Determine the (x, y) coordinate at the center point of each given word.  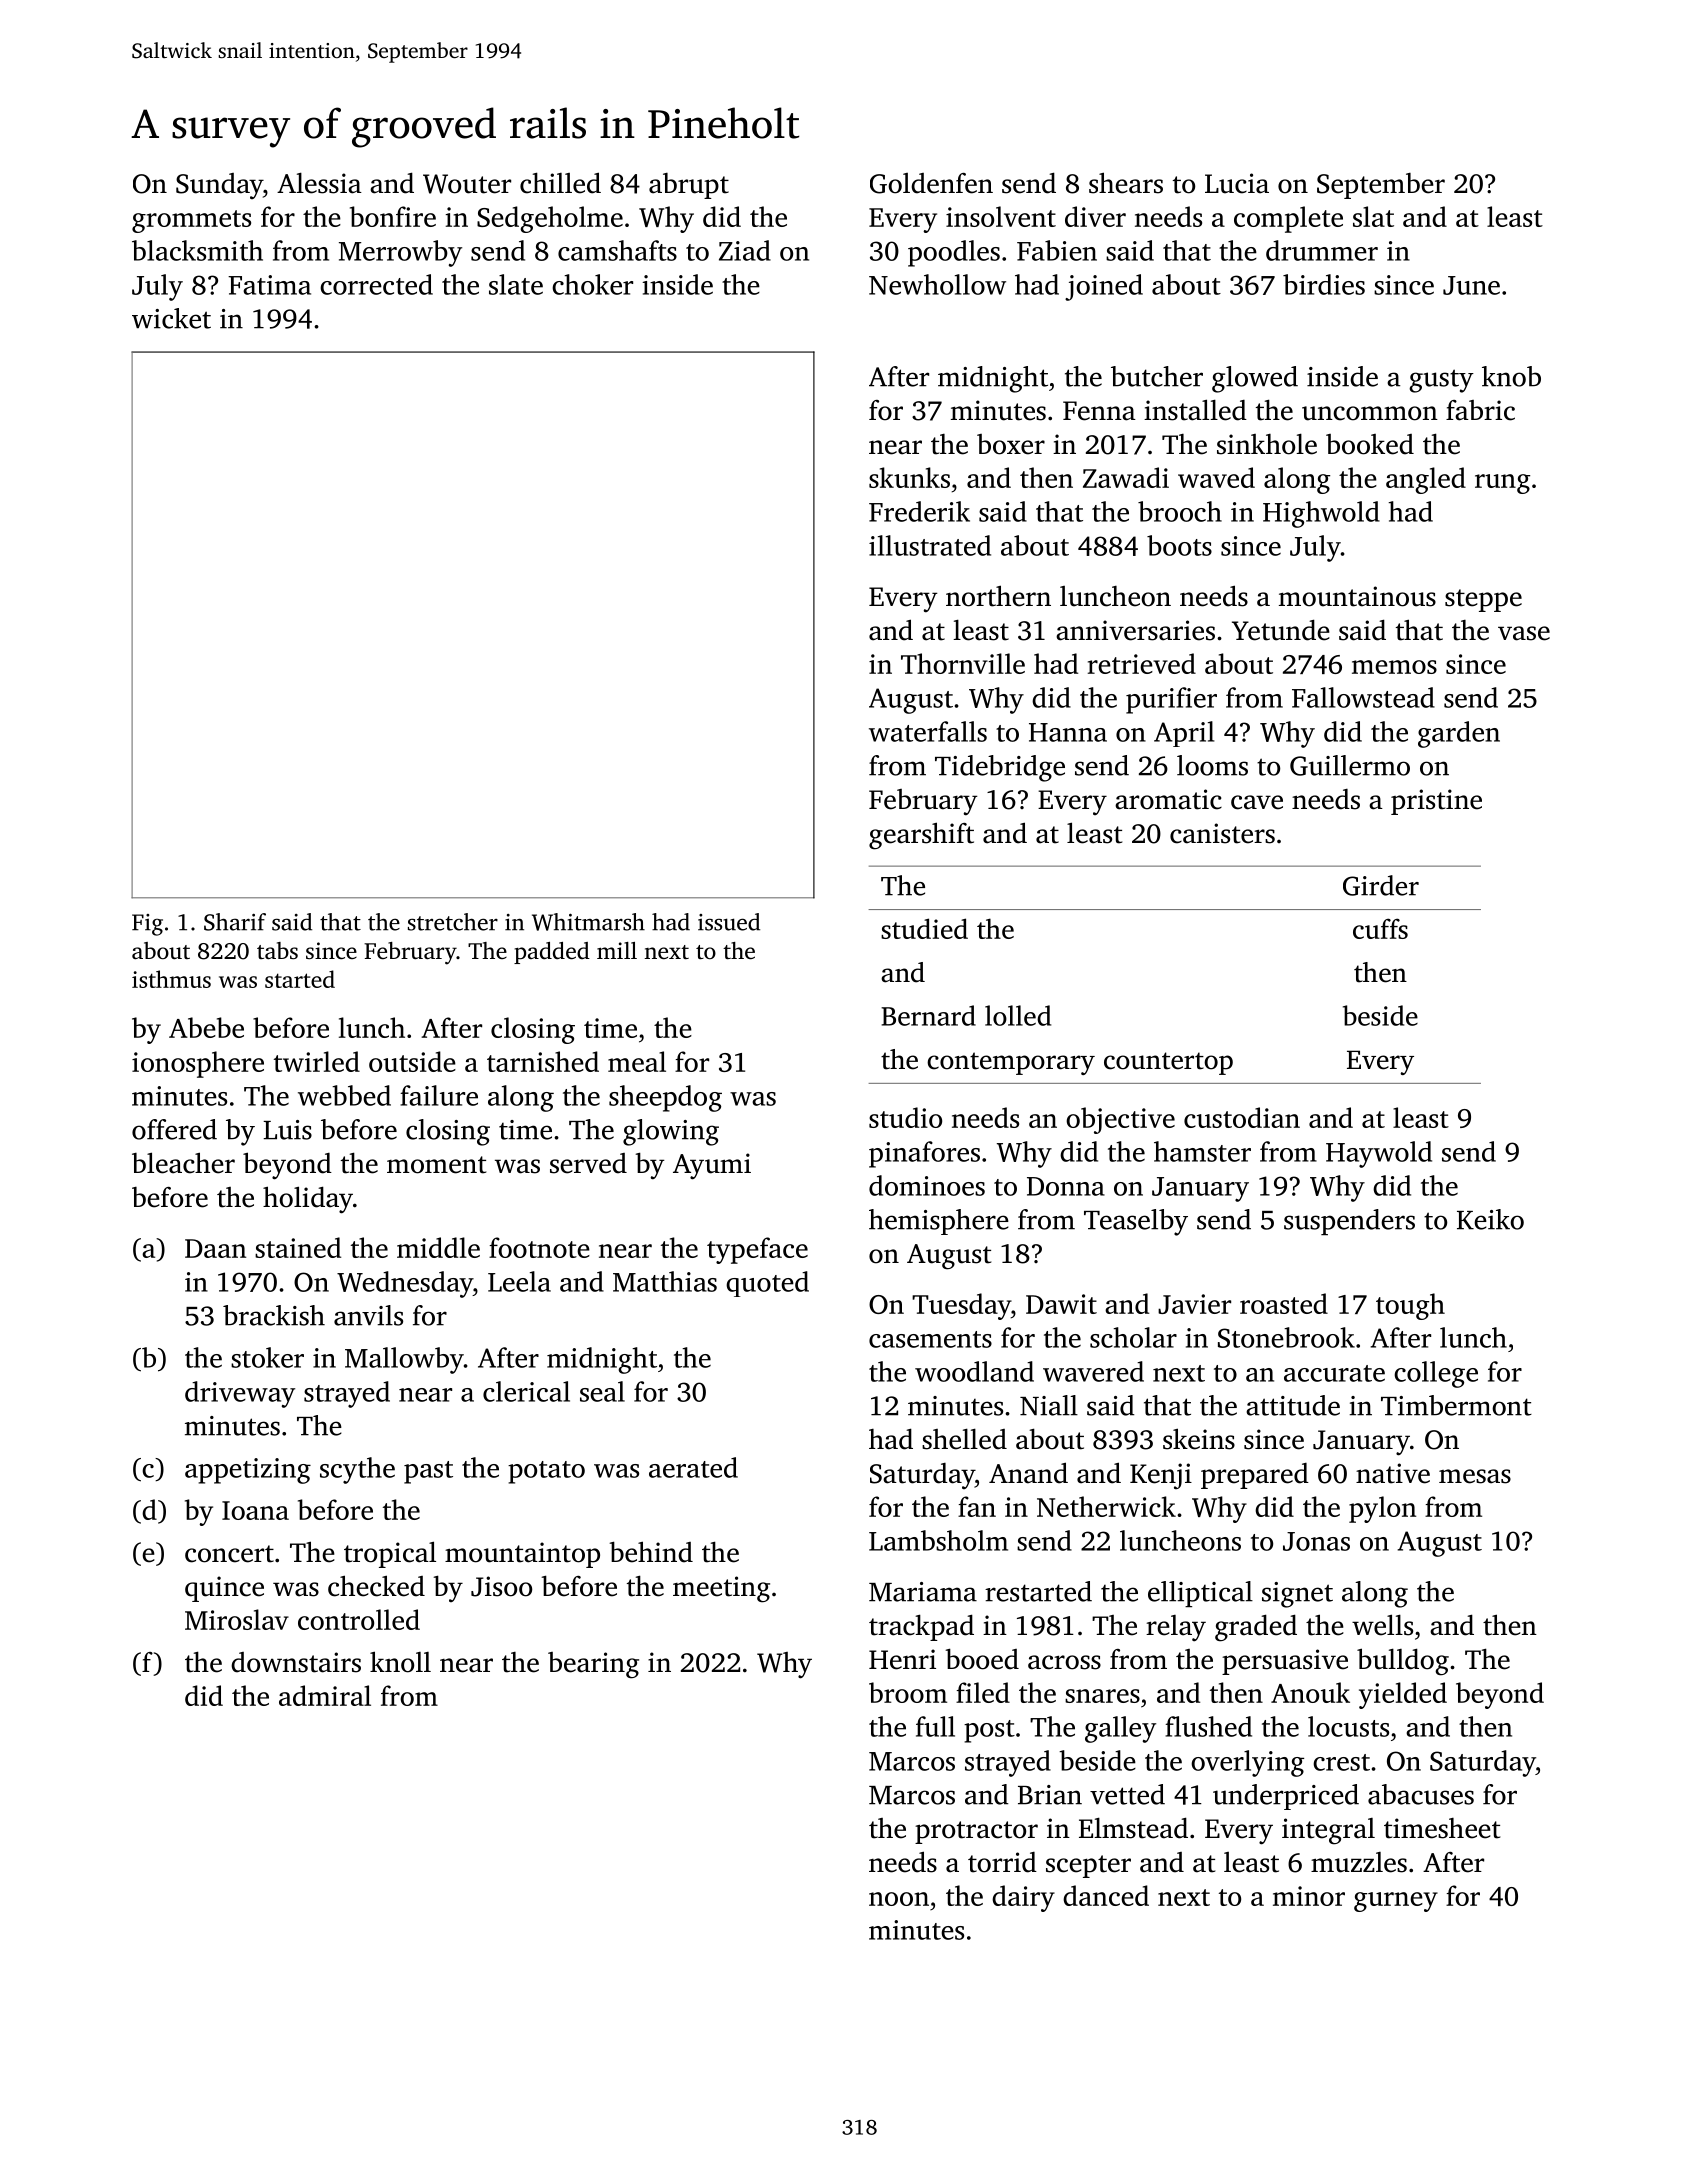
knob (1511, 376)
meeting (721, 1589)
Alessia (319, 183)
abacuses (1421, 1794)
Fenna (1099, 411)
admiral (325, 1695)
